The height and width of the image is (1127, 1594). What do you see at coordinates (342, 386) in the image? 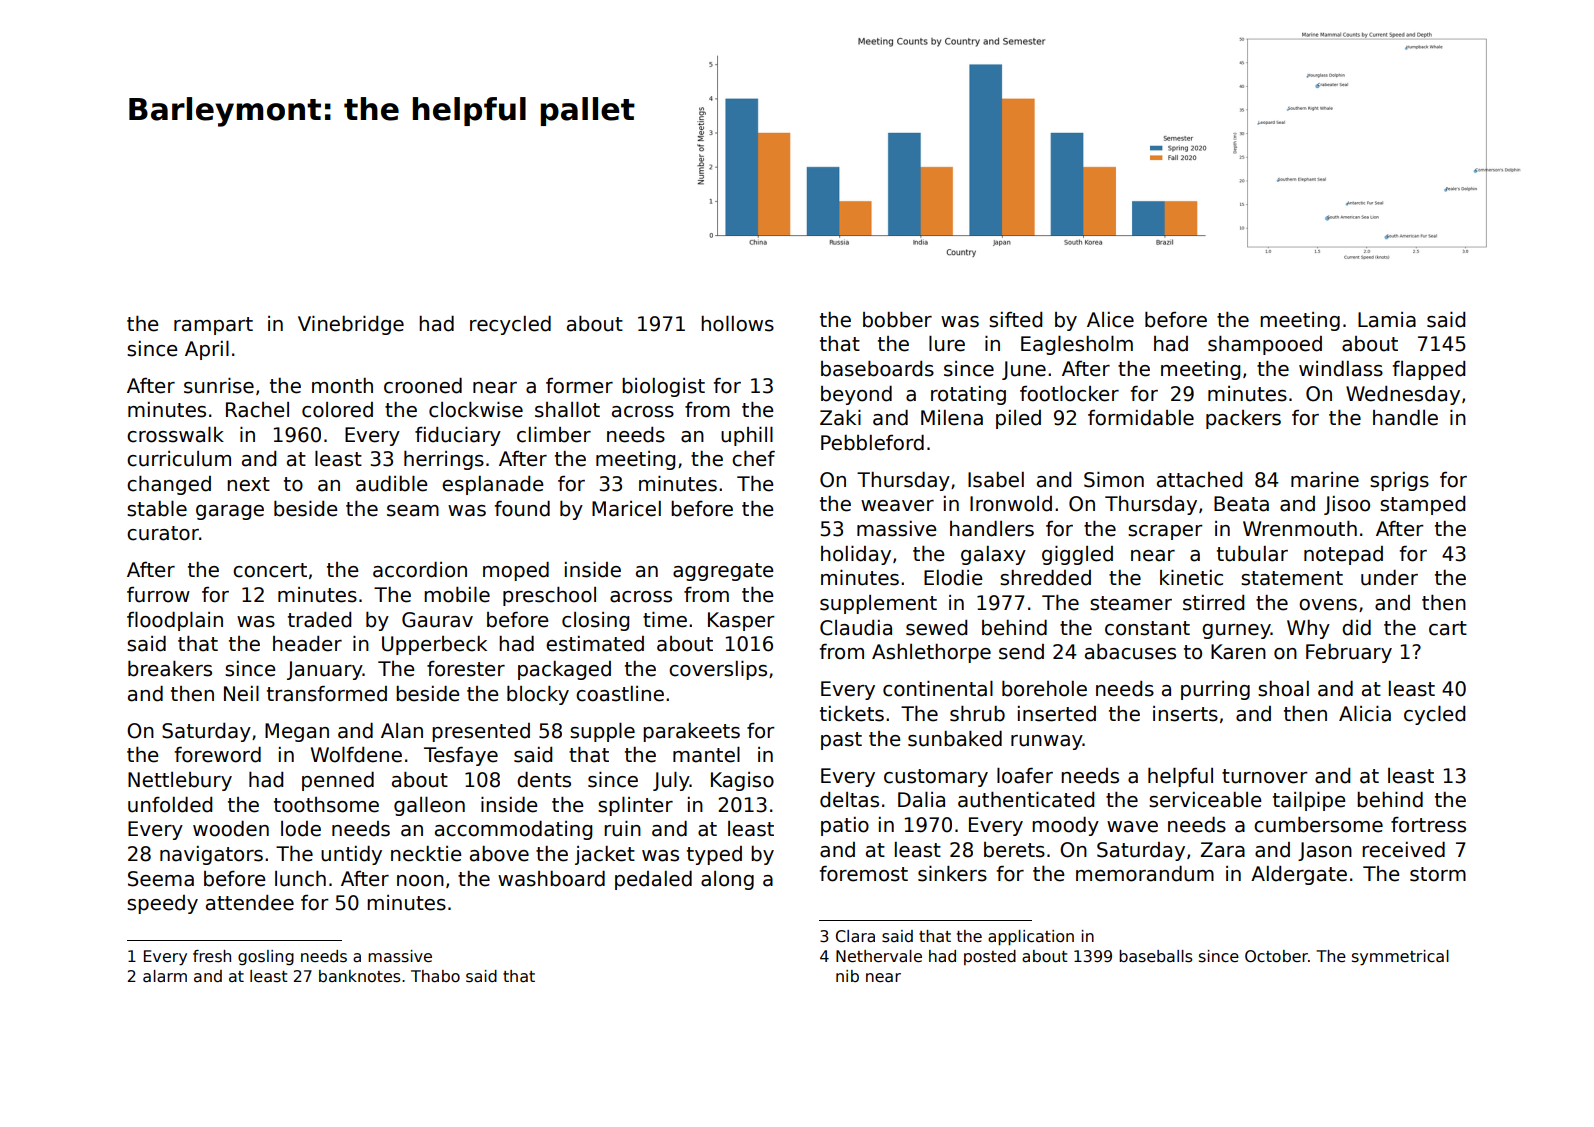
I see `month` at bounding box center [342, 386].
